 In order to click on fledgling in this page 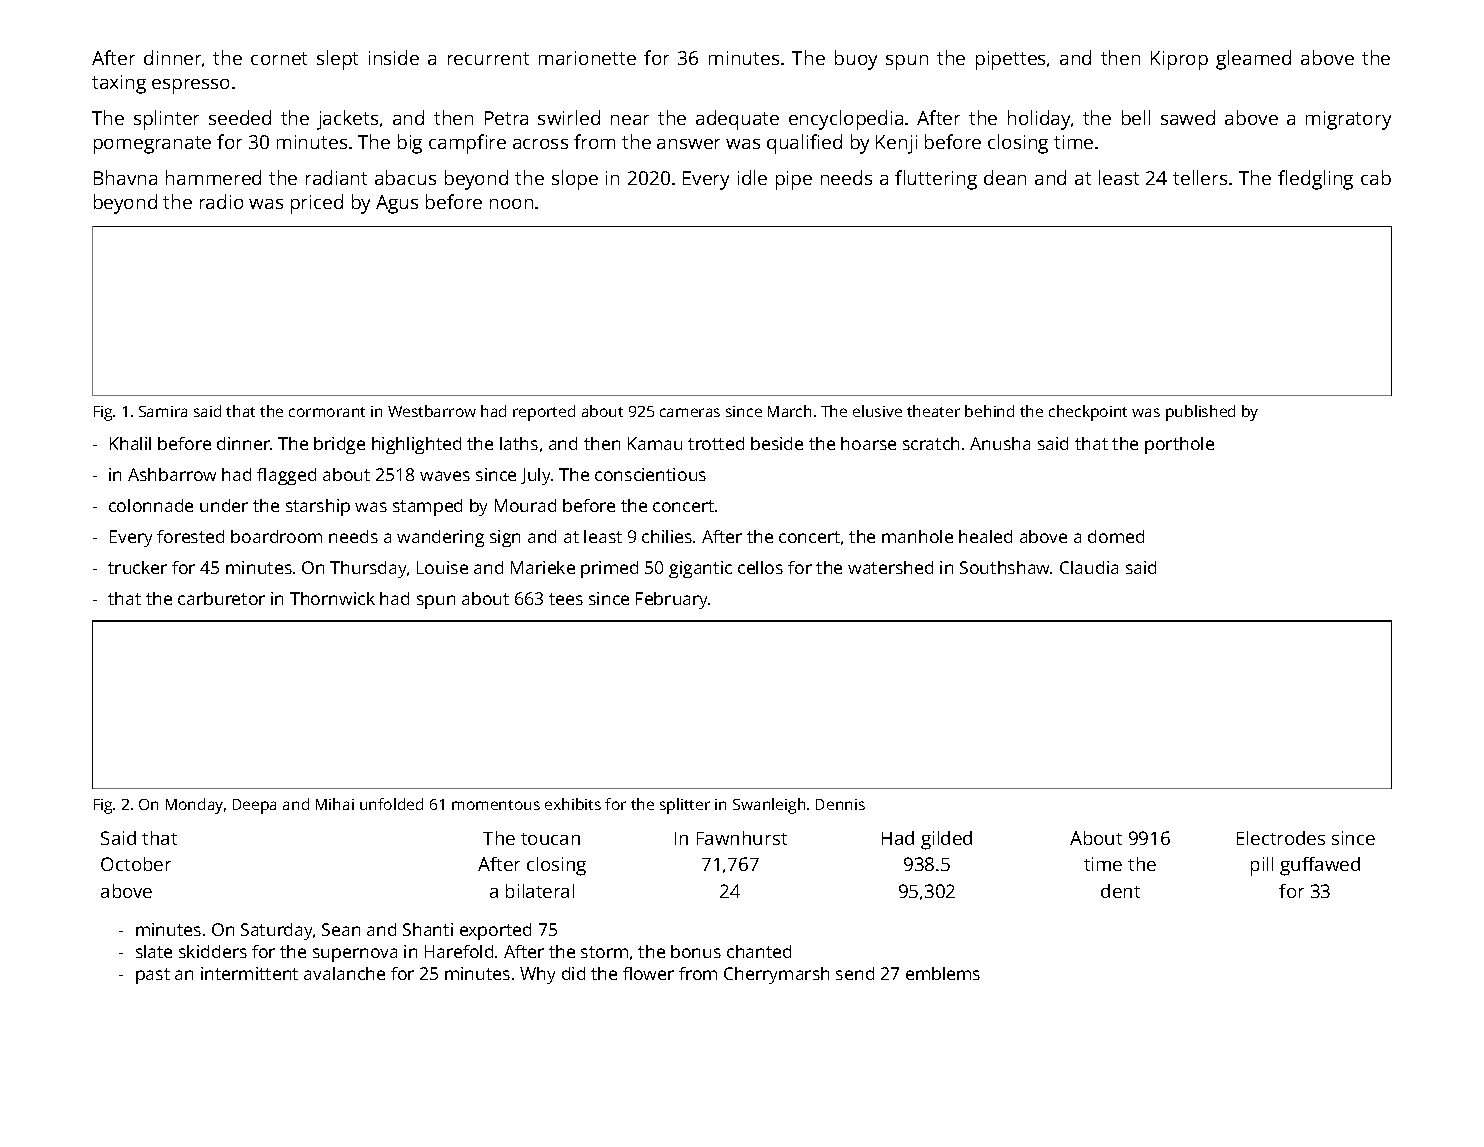, I will do `click(1315, 180)`.
